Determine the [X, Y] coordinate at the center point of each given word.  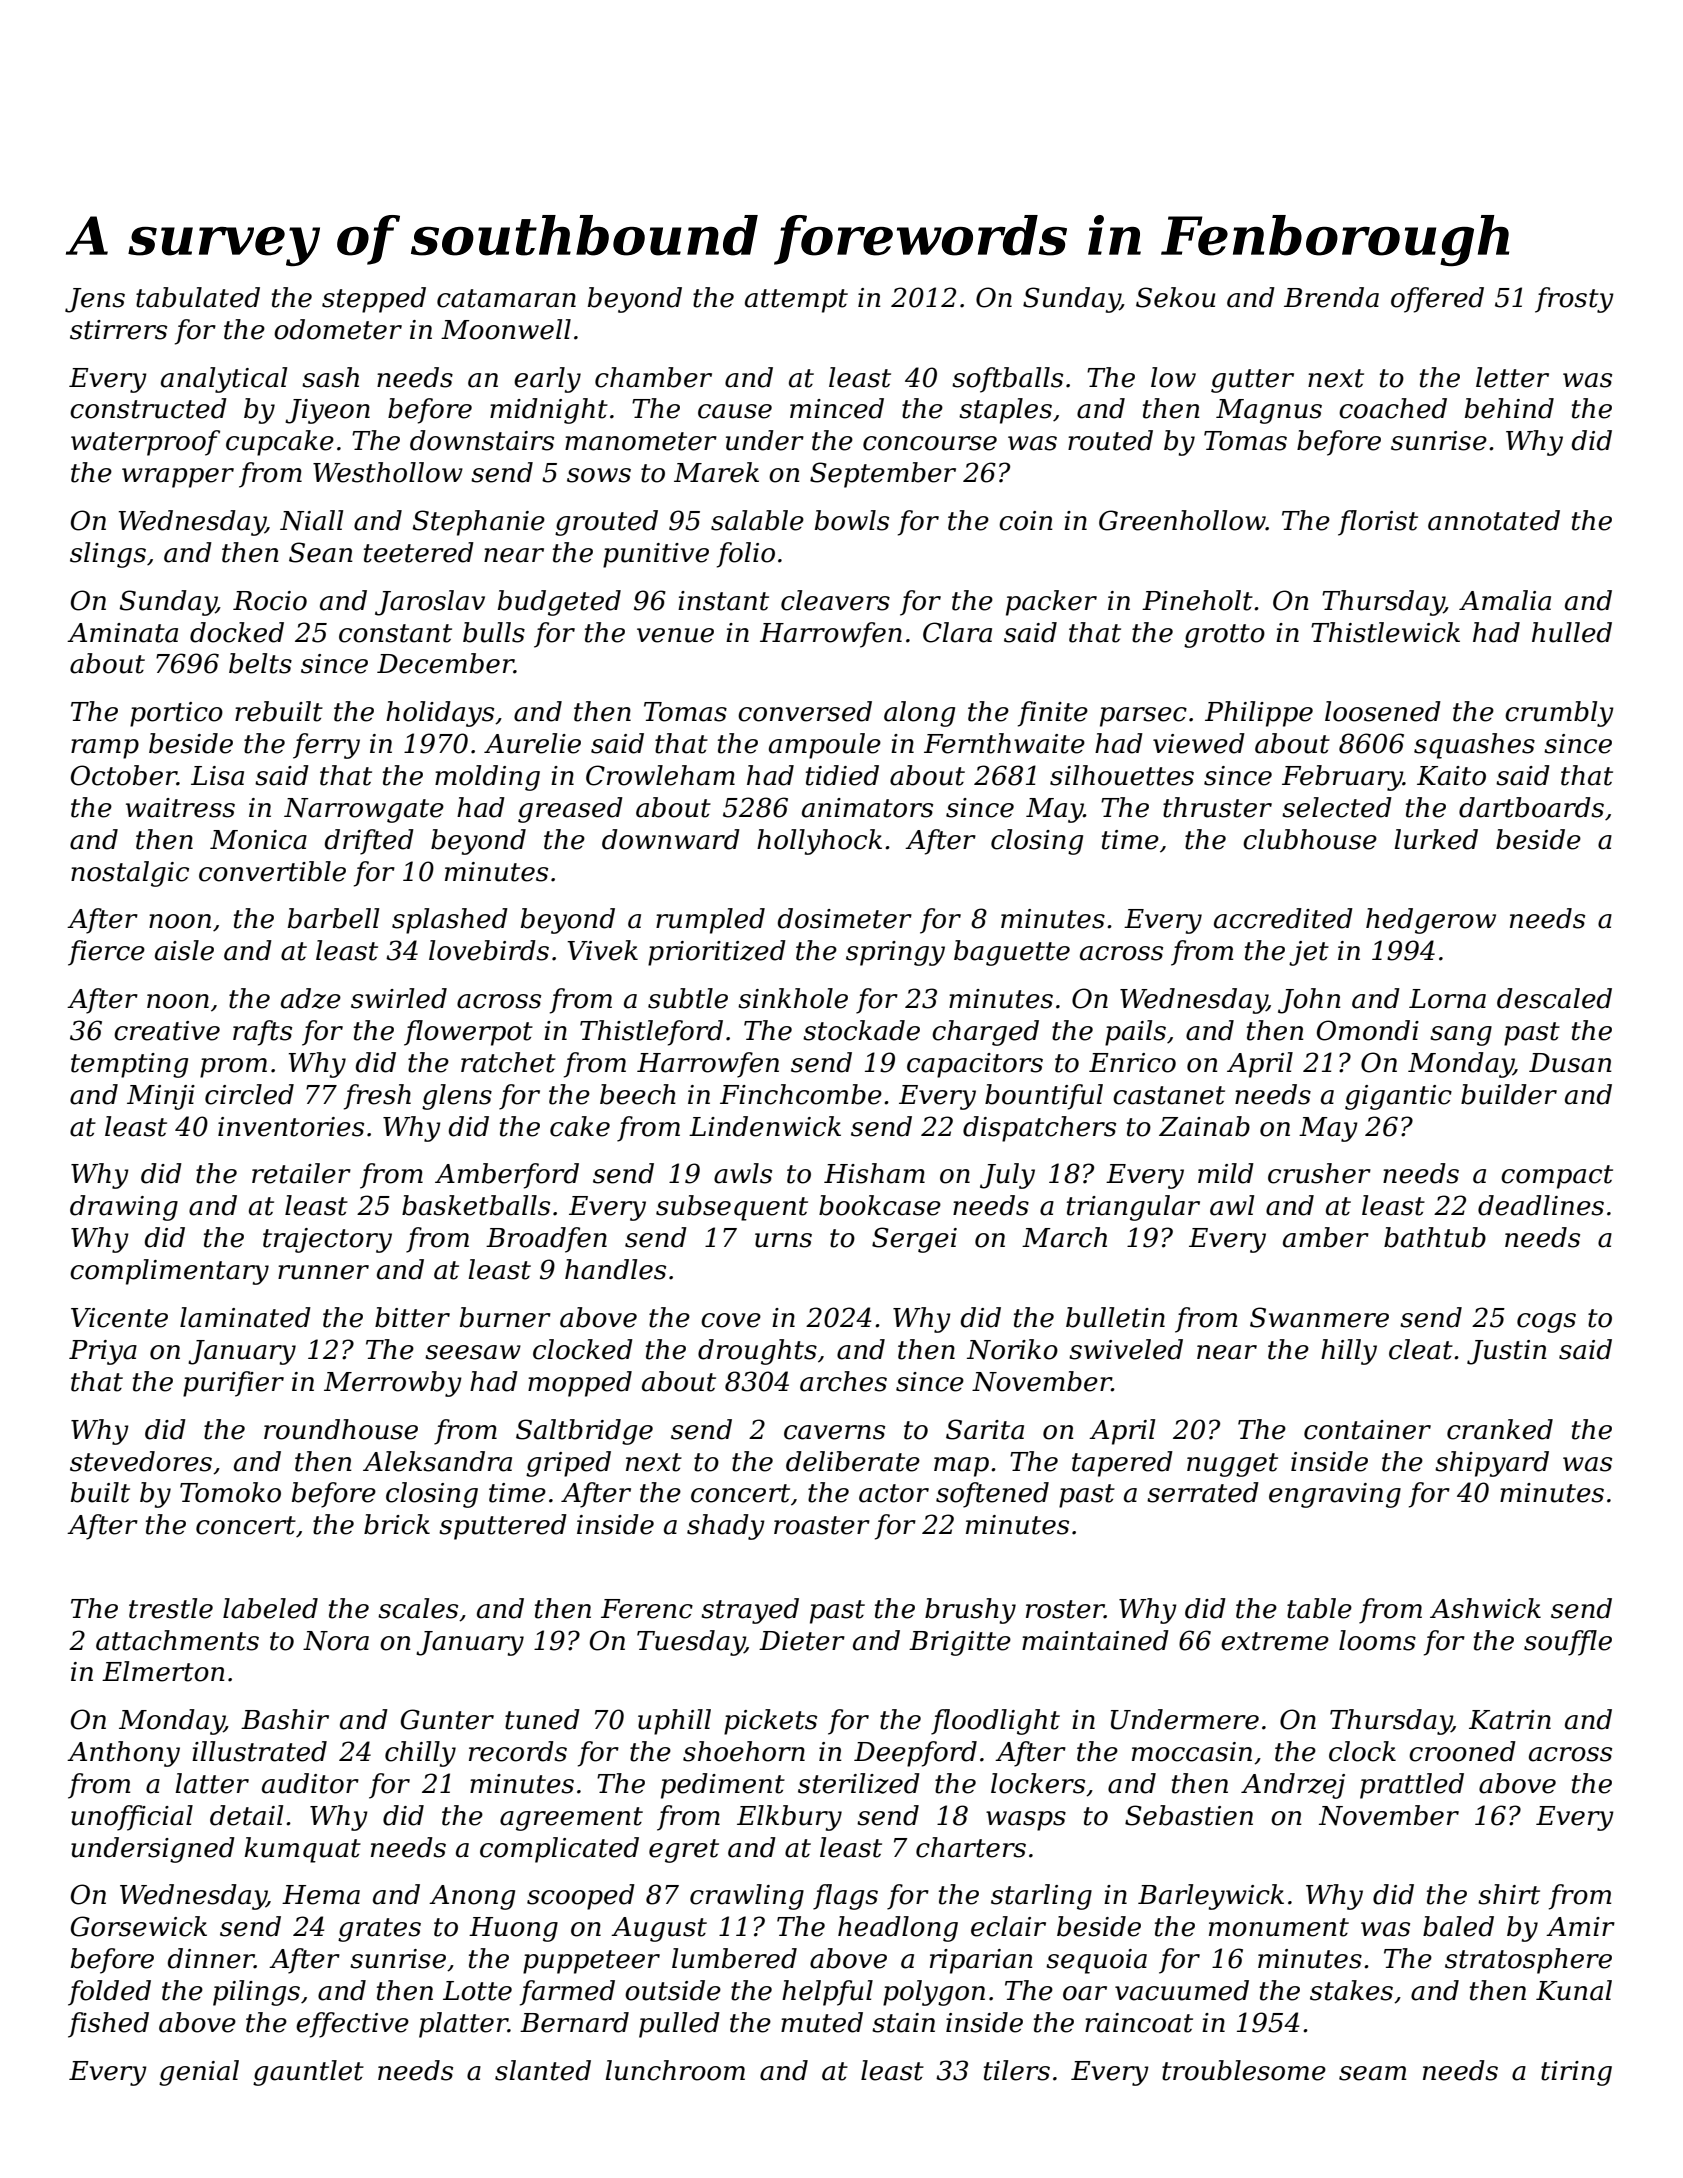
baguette [1012, 953]
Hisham [874, 1173]
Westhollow [388, 472]
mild [1226, 1173]
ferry [326, 746]
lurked [1436, 839]
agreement [571, 1819]
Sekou [1175, 297]
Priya [103, 1352]
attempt [796, 301]
